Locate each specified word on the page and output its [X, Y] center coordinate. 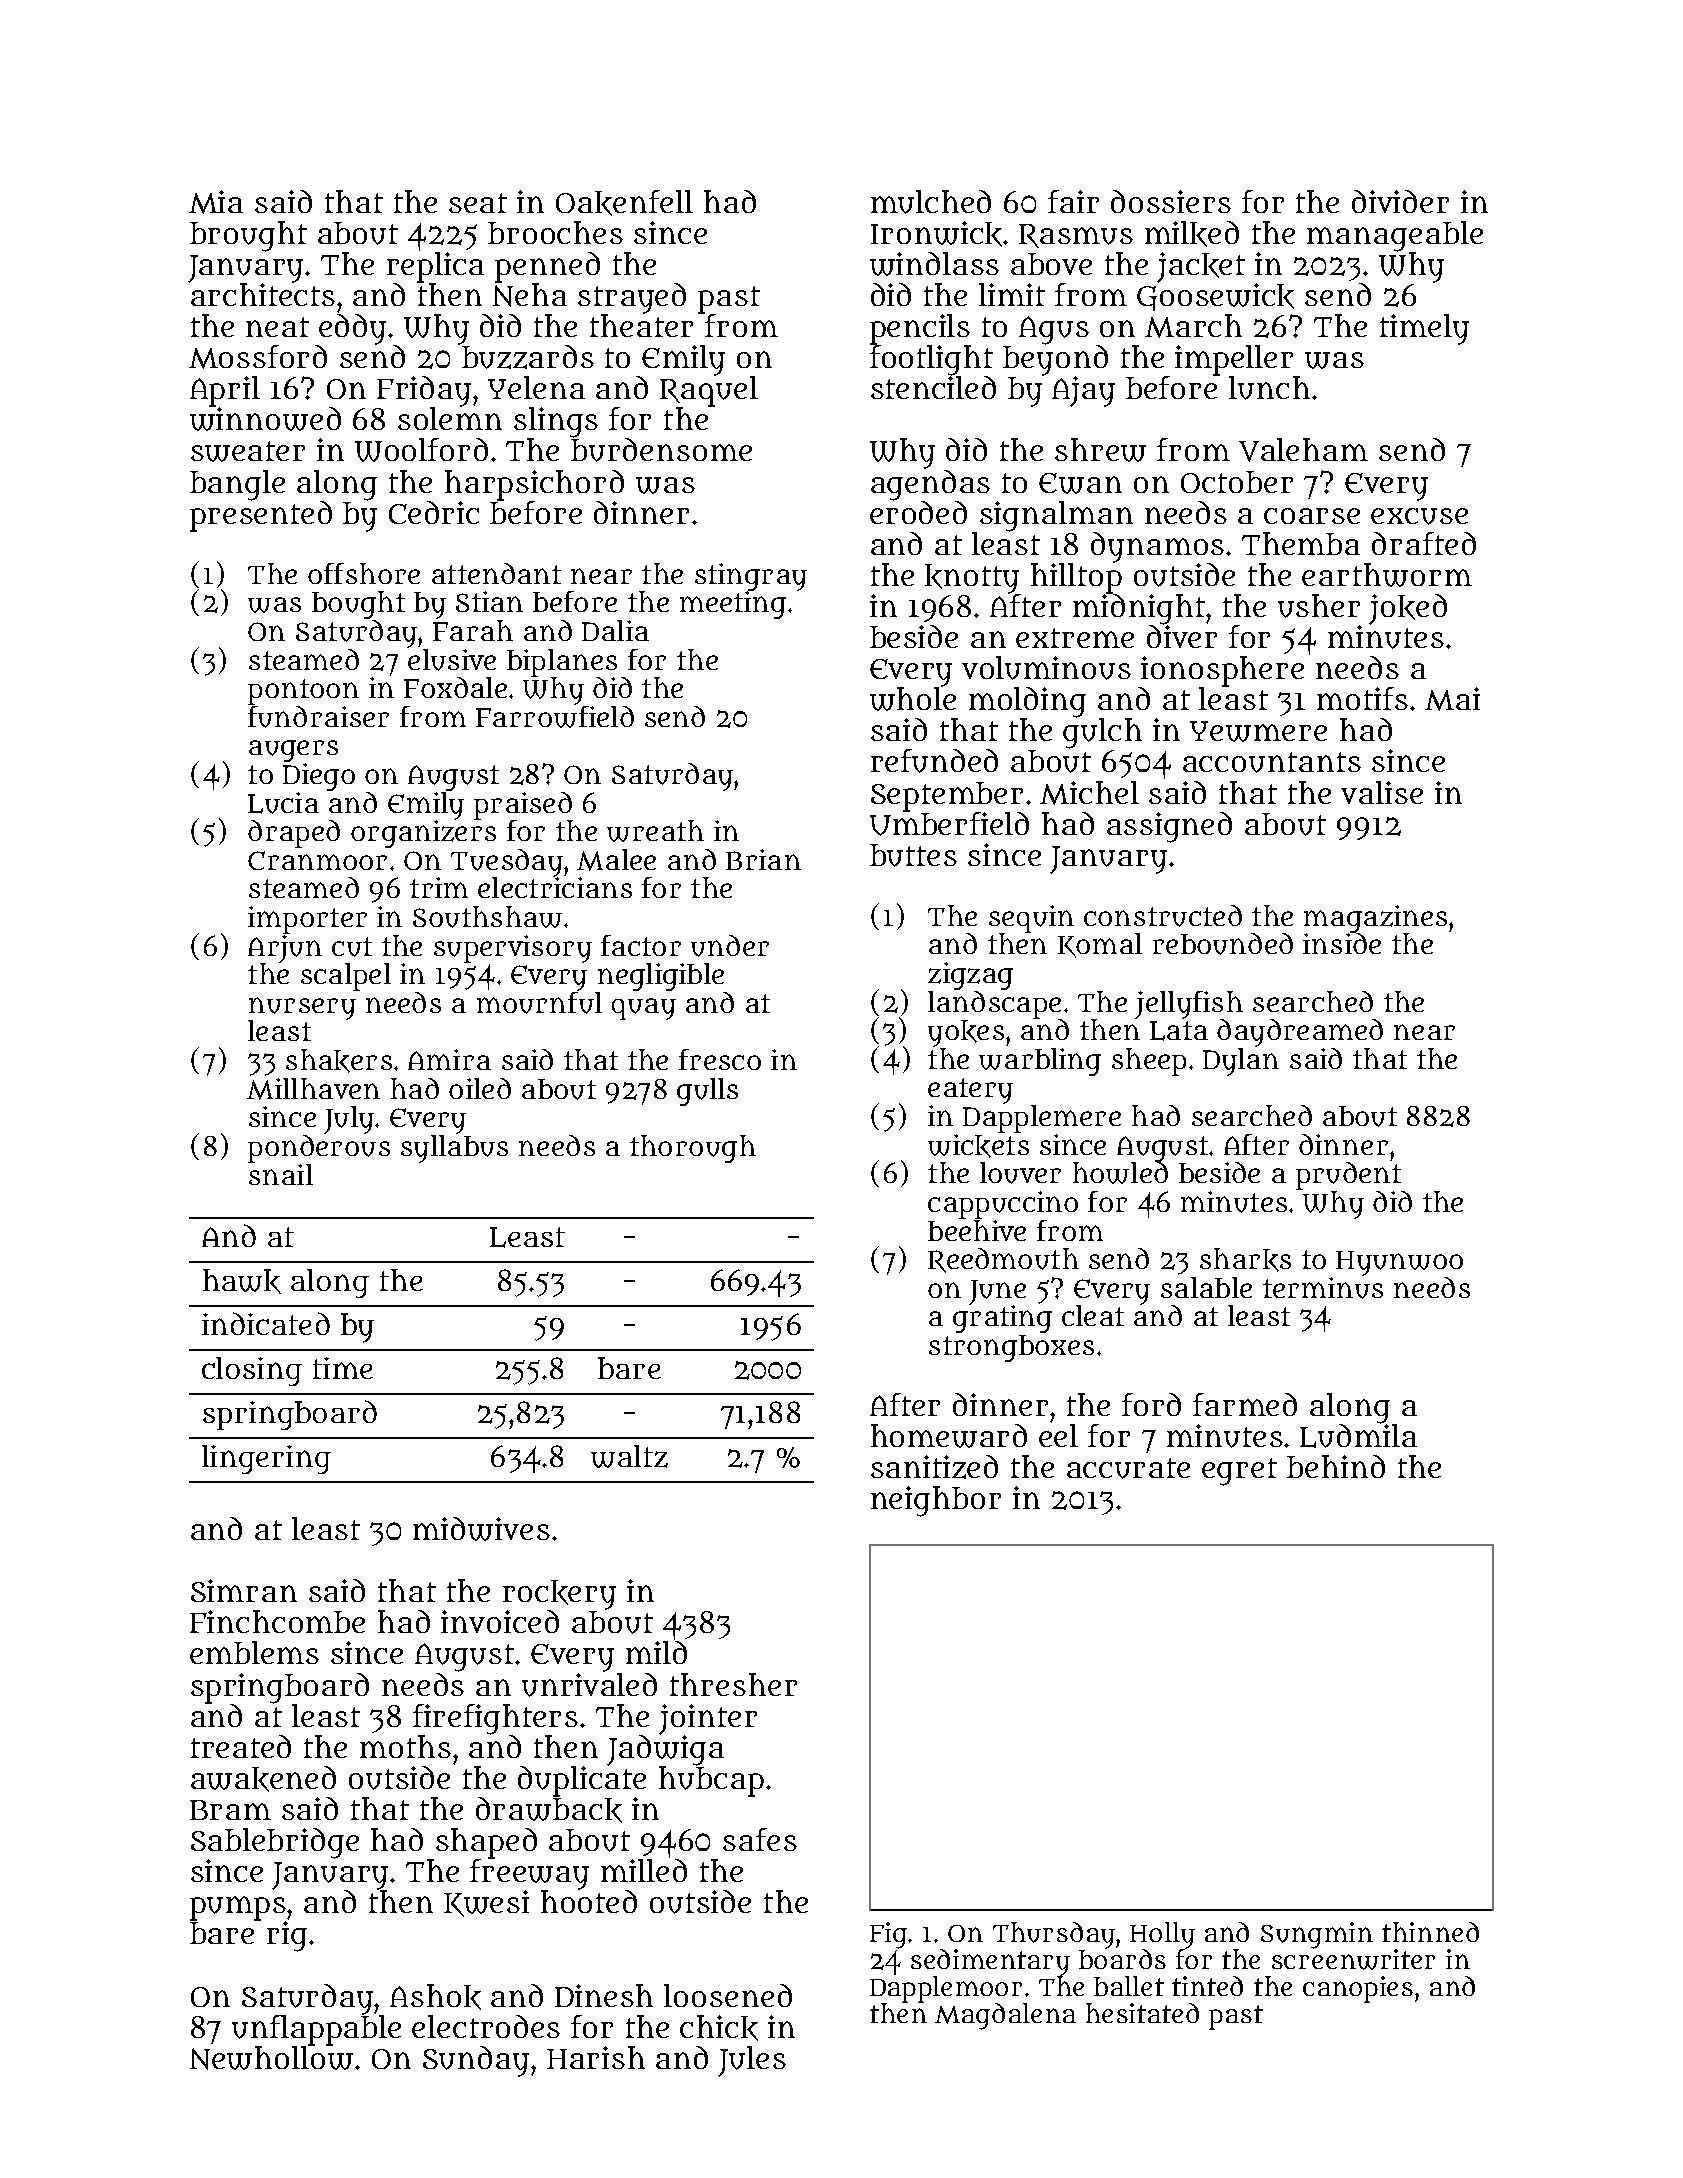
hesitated [1142, 2013]
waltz [629, 1456]
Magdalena [1005, 2016]
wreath [655, 831]
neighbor [936, 1501]
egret [1239, 1472]
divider [1400, 201]
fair [1073, 201]
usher [1319, 606]
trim [439, 887]
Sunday [476, 2061]
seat [478, 203]
